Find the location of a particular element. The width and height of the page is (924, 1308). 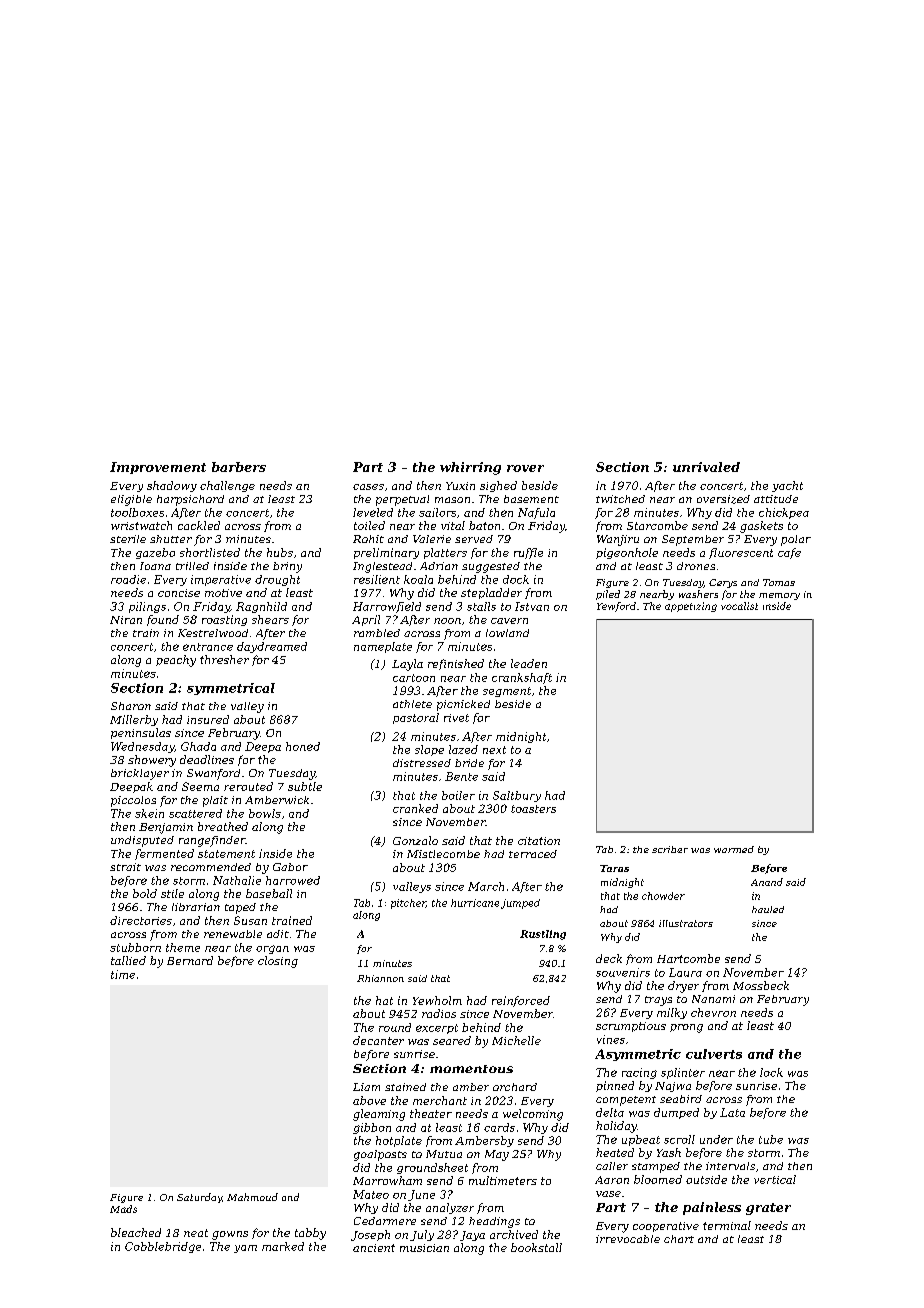

tallied is located at coordinates (128, 960).
